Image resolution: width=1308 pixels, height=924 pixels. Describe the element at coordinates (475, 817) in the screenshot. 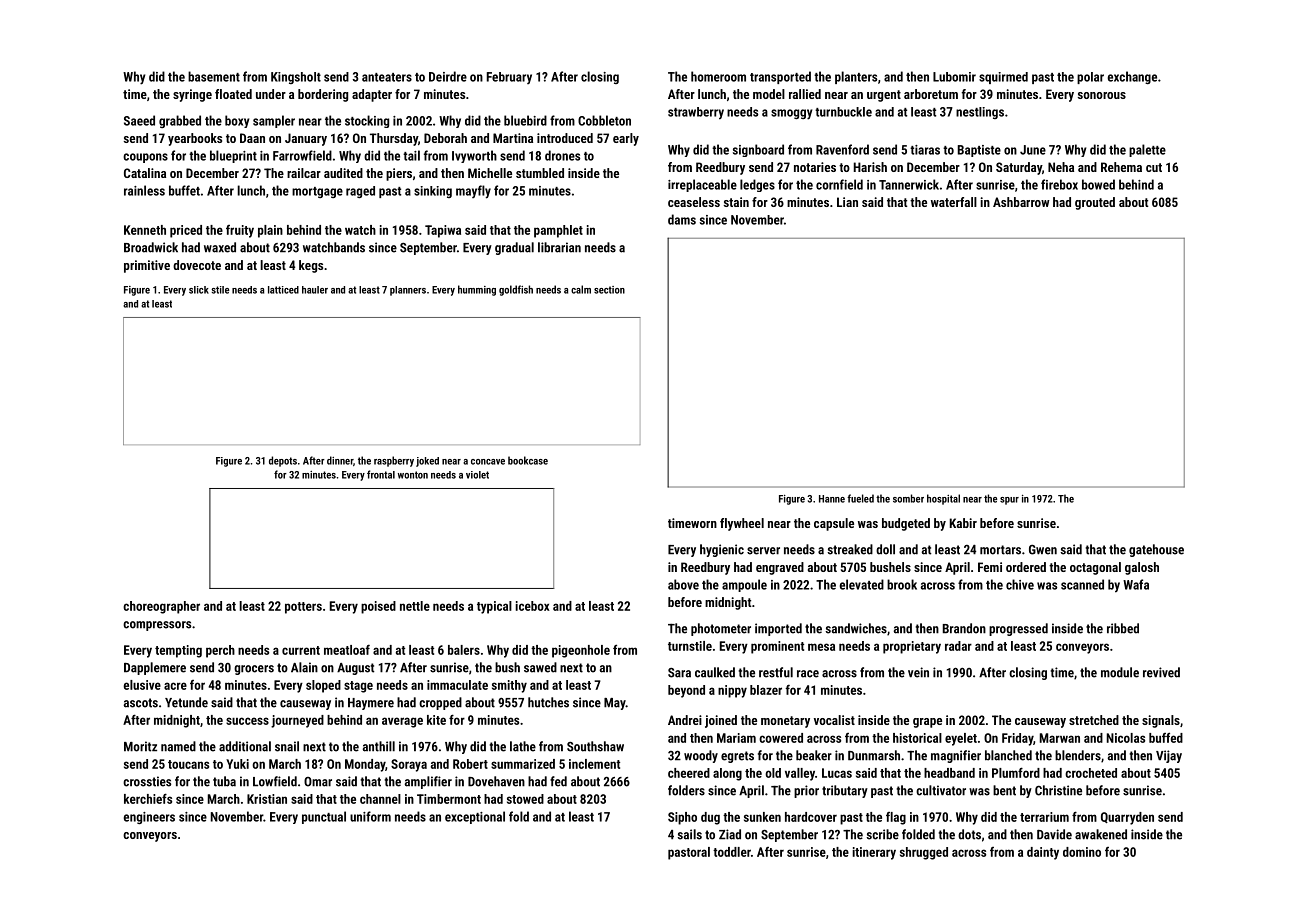

I see `exceptional` at that location.
